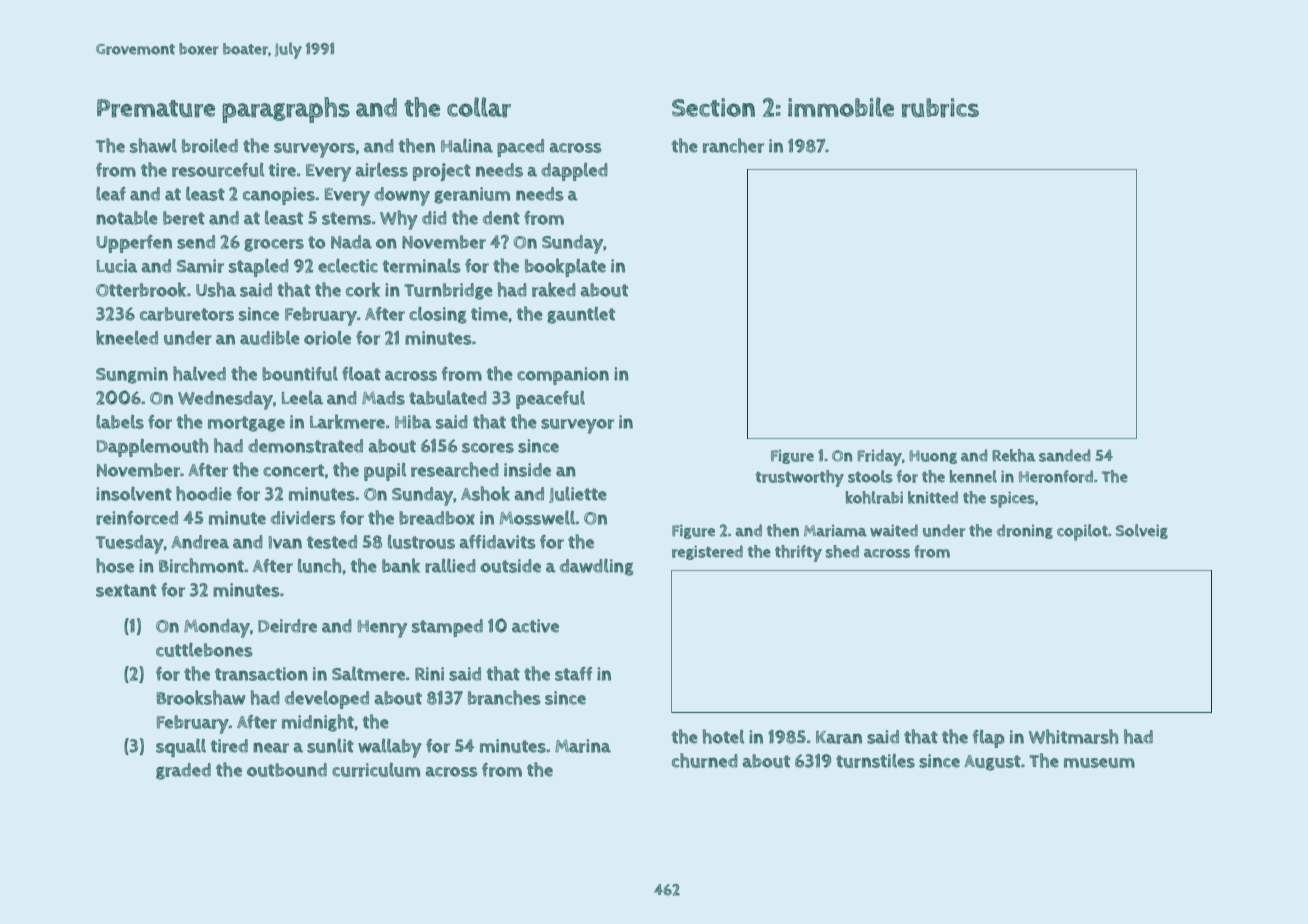 Image resolution: width=1308 pixels, height=924 pixels. Describe the element at coordinates (597, 567) in the screenshot. I see `dawdling` at that location.
